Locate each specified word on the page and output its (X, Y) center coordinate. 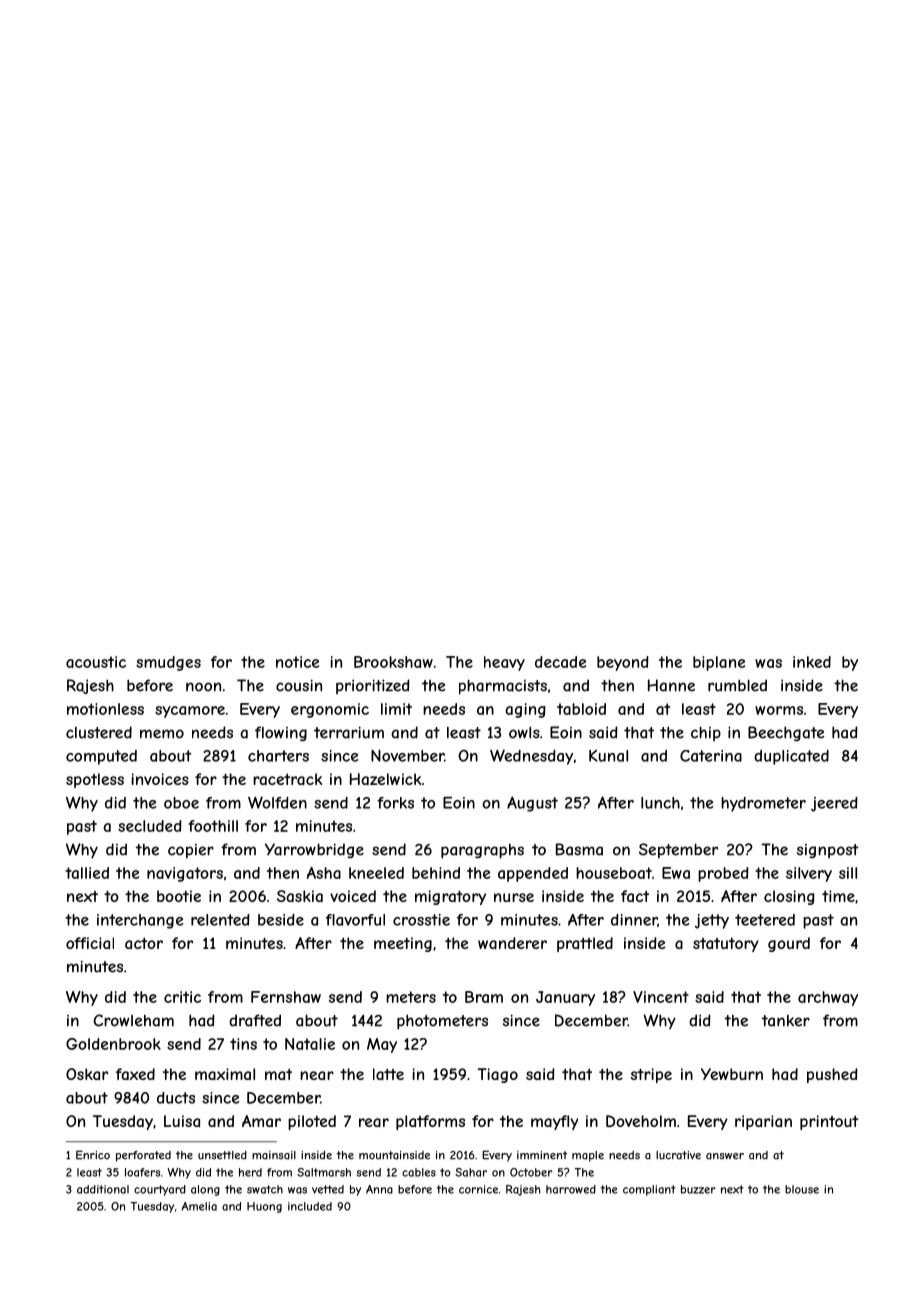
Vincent (661, 997)
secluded (150, 826)
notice (297, 662)
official (90, 943)
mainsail (274, 1155)
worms (779, 710)
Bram (484, 997)
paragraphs (482, 851)
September (678, 851)
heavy (504, 663)
